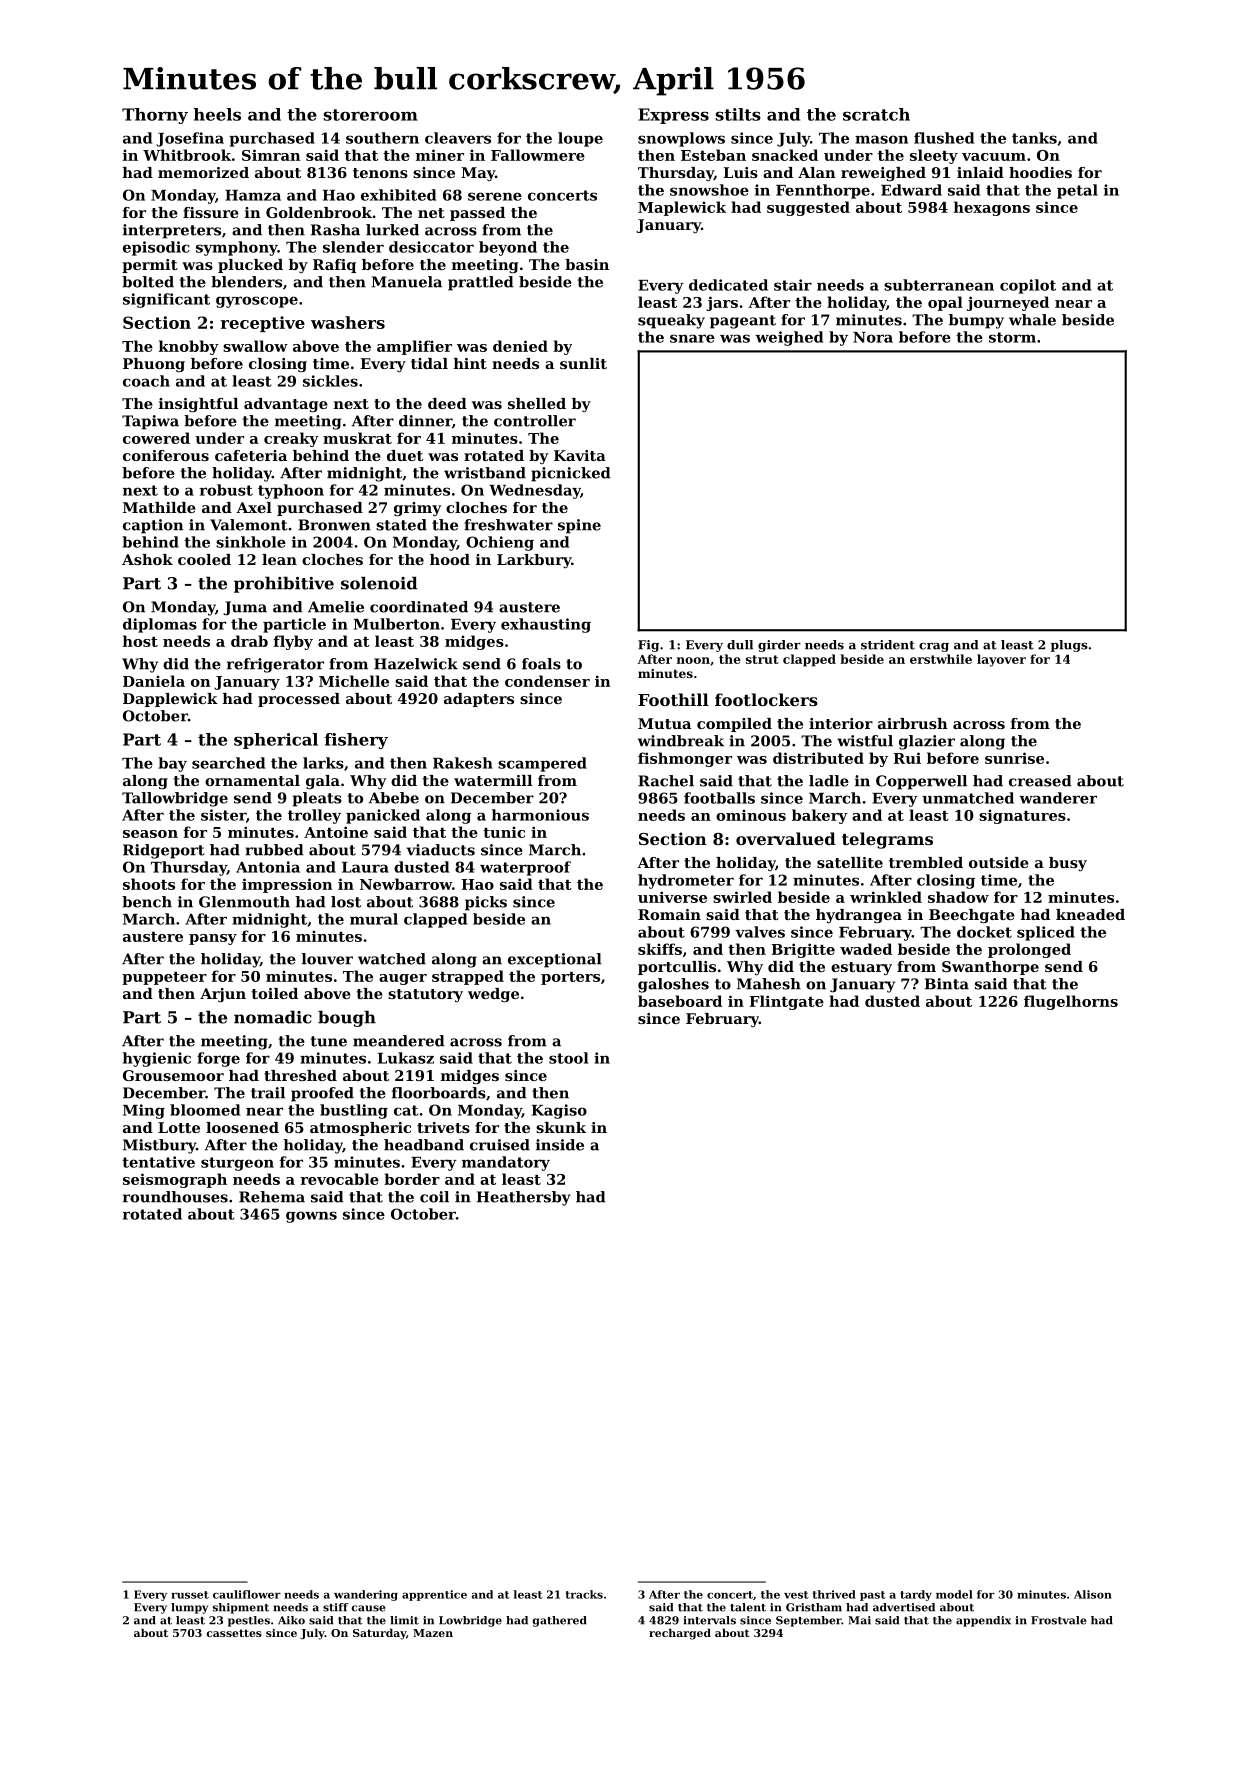  What do you see at coordinates (913, 723) in the image?
I see `airbrush` at bounding box center [913, 723].
